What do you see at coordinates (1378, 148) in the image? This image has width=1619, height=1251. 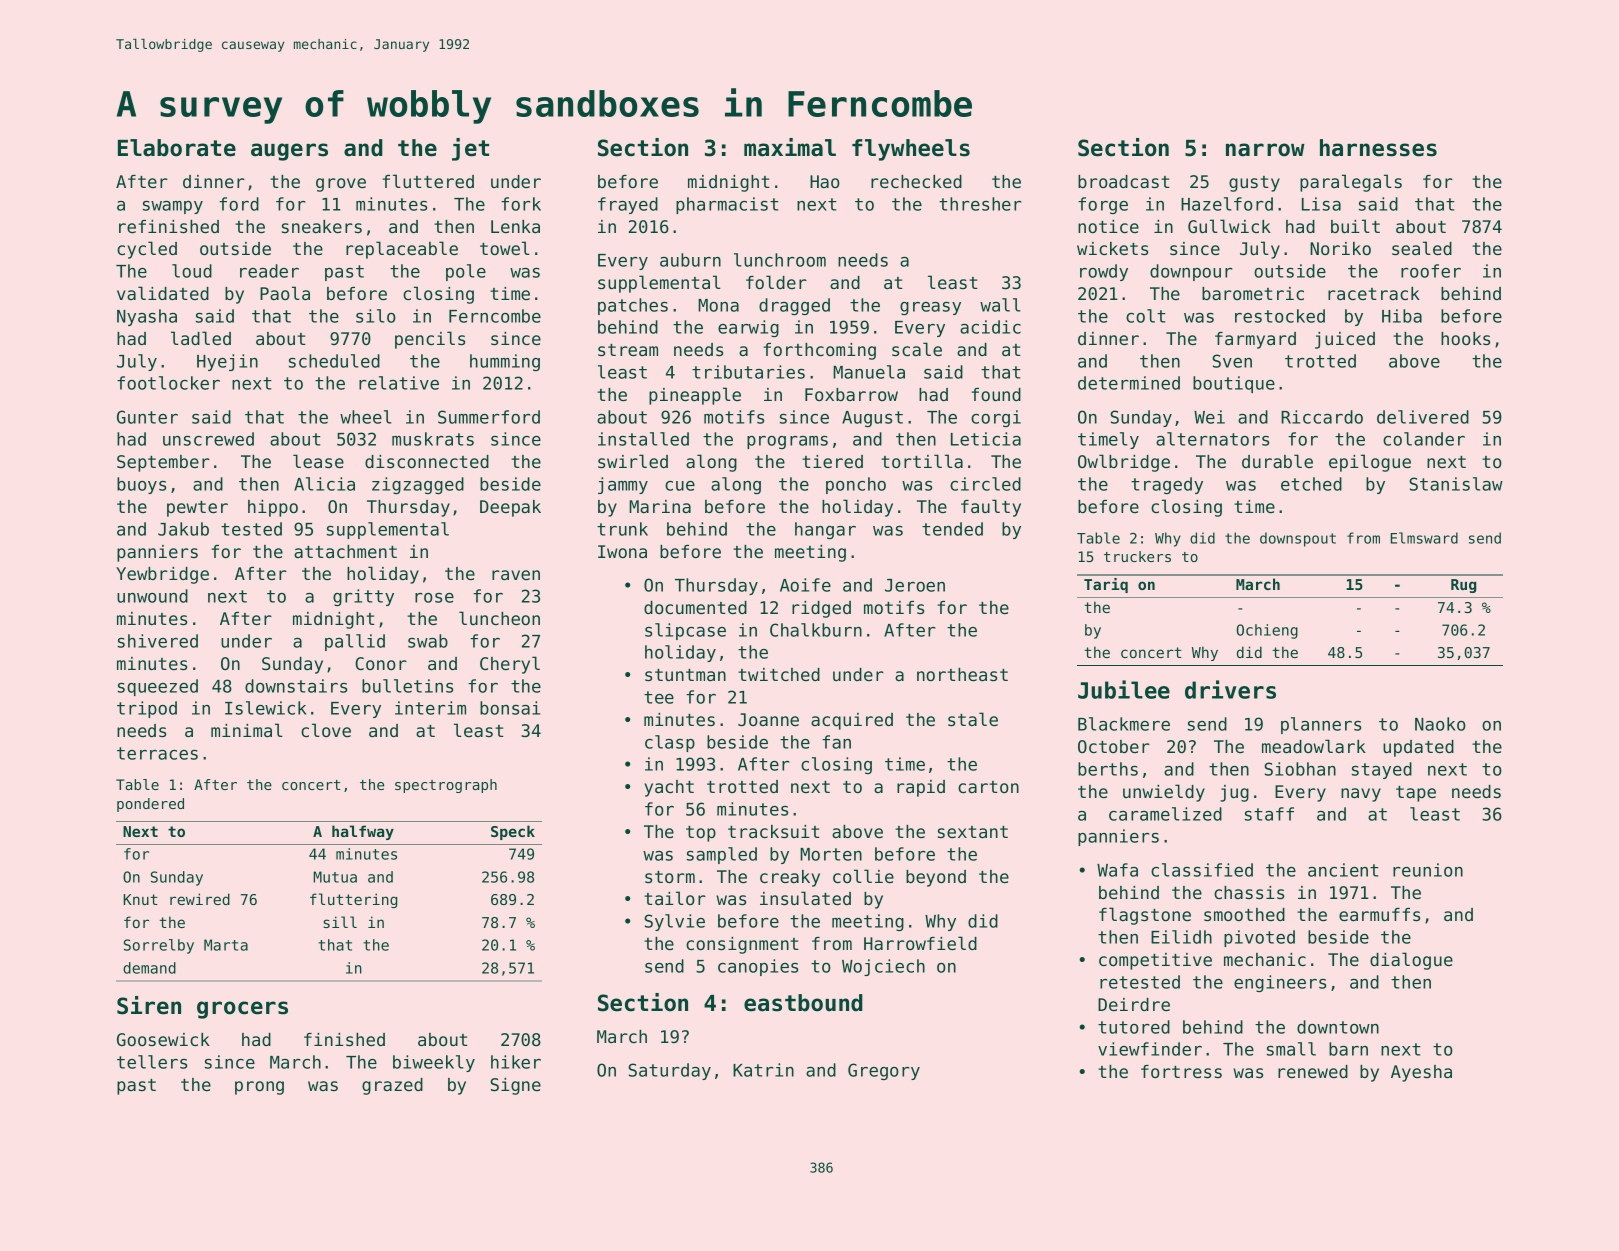 I see `harnesses` at bounding box center [1378, 148].
